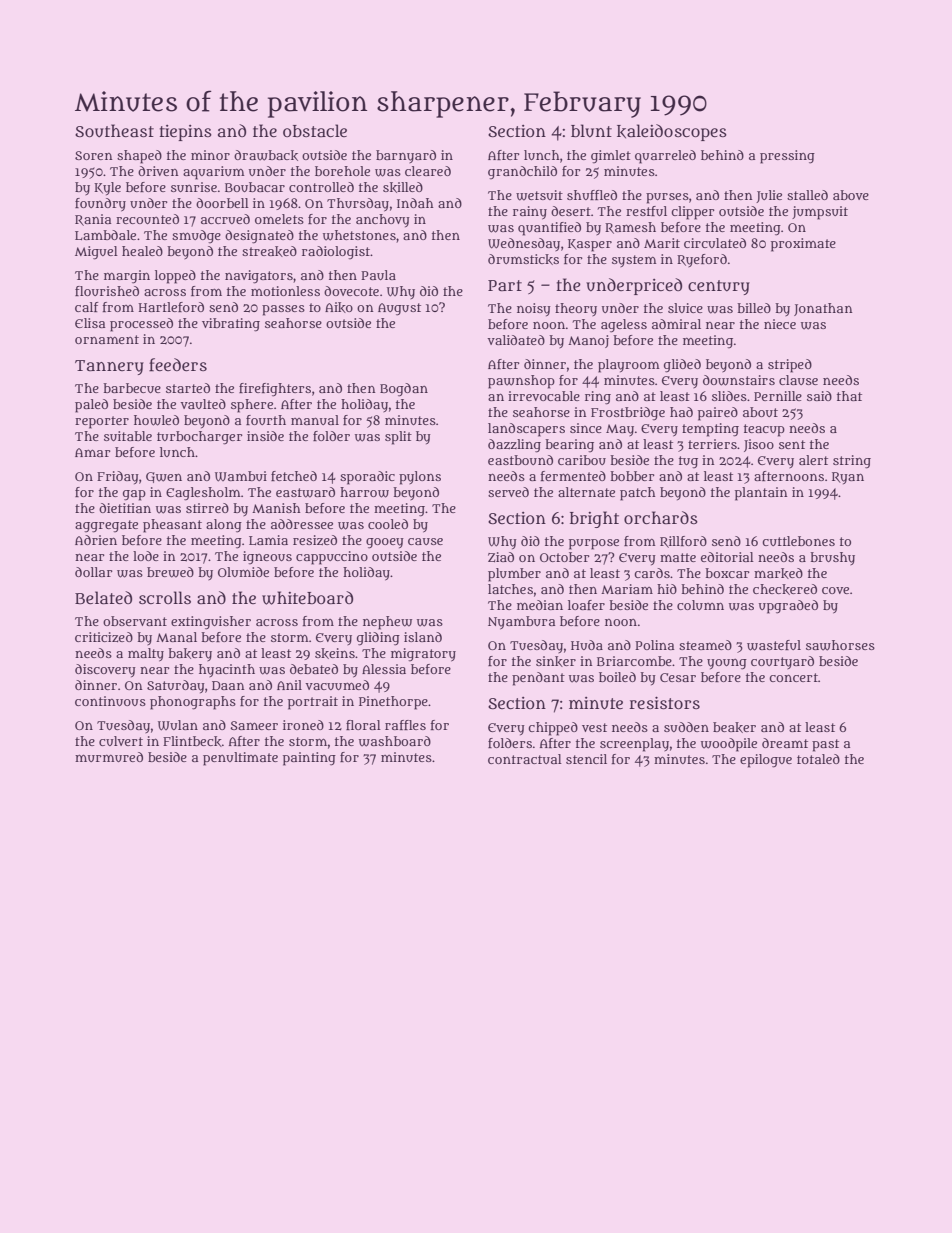 This screenshot has width=952, height=1233. Describe the element at coordinates (766, 761) in the screenshot. I see `epilogue` at that location.
